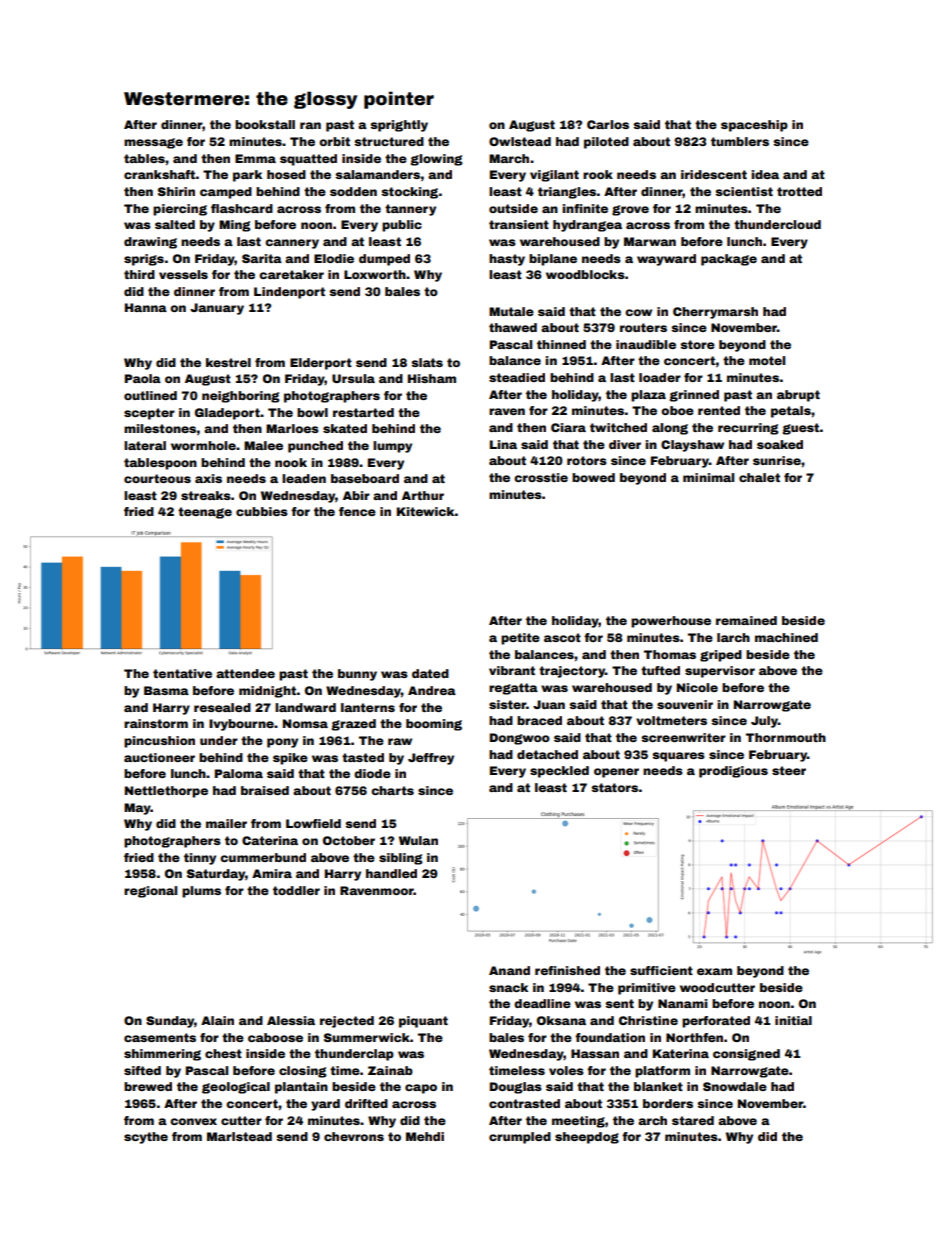 The height and width of the document is (1233, 952). I want to click on toddler, so click(296, 890).
